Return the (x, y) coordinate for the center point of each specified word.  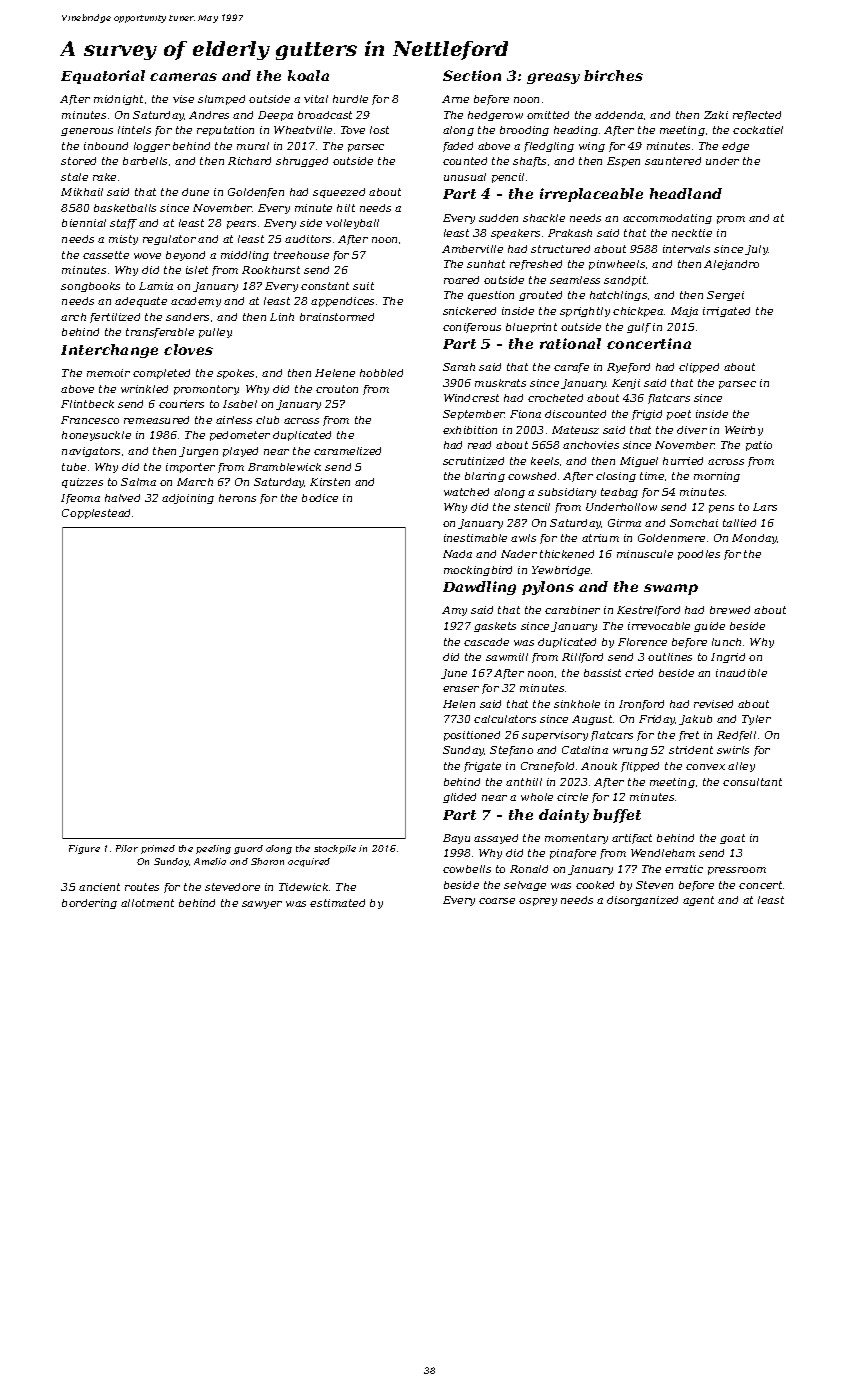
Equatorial (103, 77)
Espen (623, 162)
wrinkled (144, 389)
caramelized (347, 451)
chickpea (638, 312)
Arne (455, 99)
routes (142, 887)
